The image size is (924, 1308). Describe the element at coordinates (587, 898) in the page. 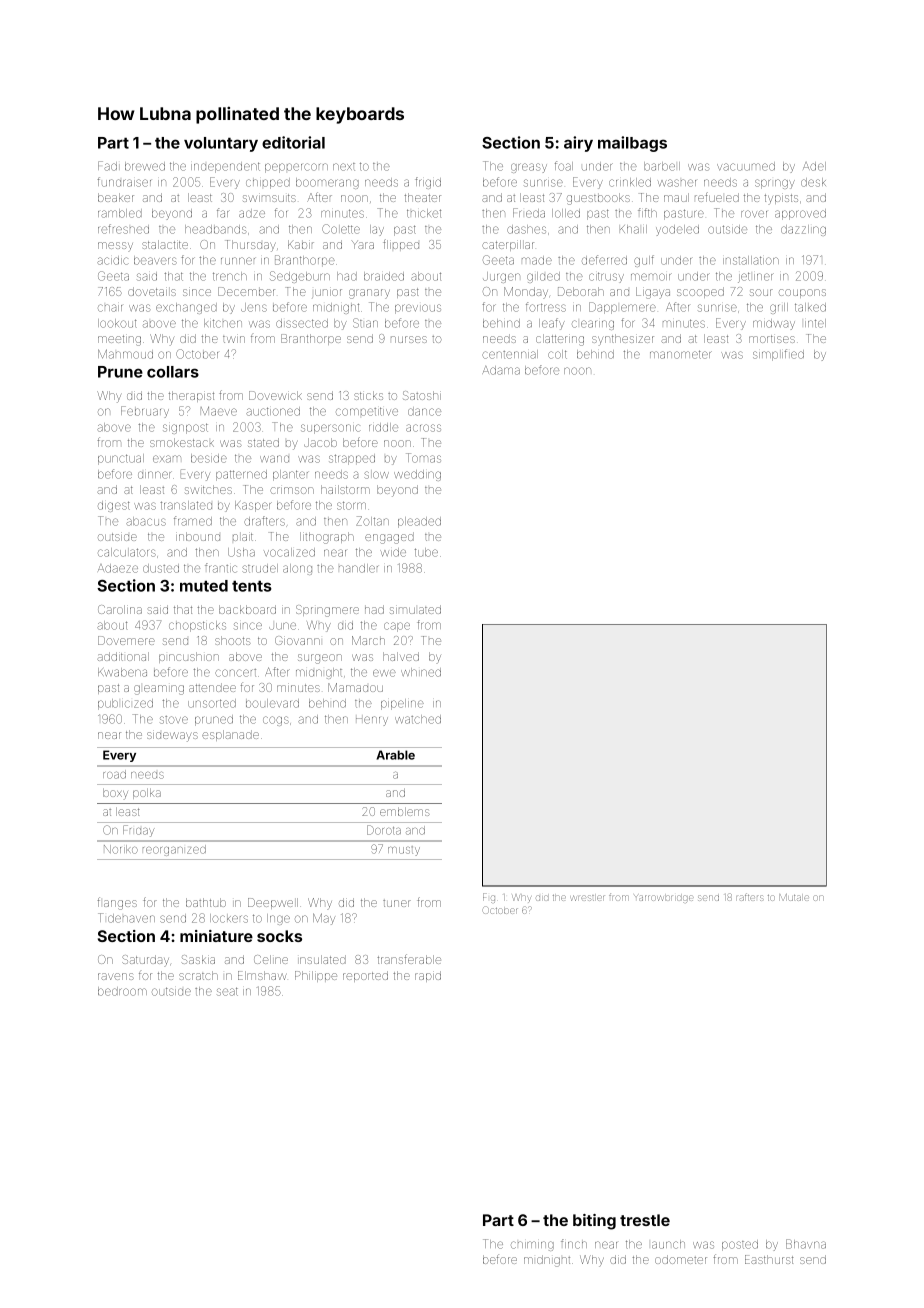

I see `wrestler` at that location.
